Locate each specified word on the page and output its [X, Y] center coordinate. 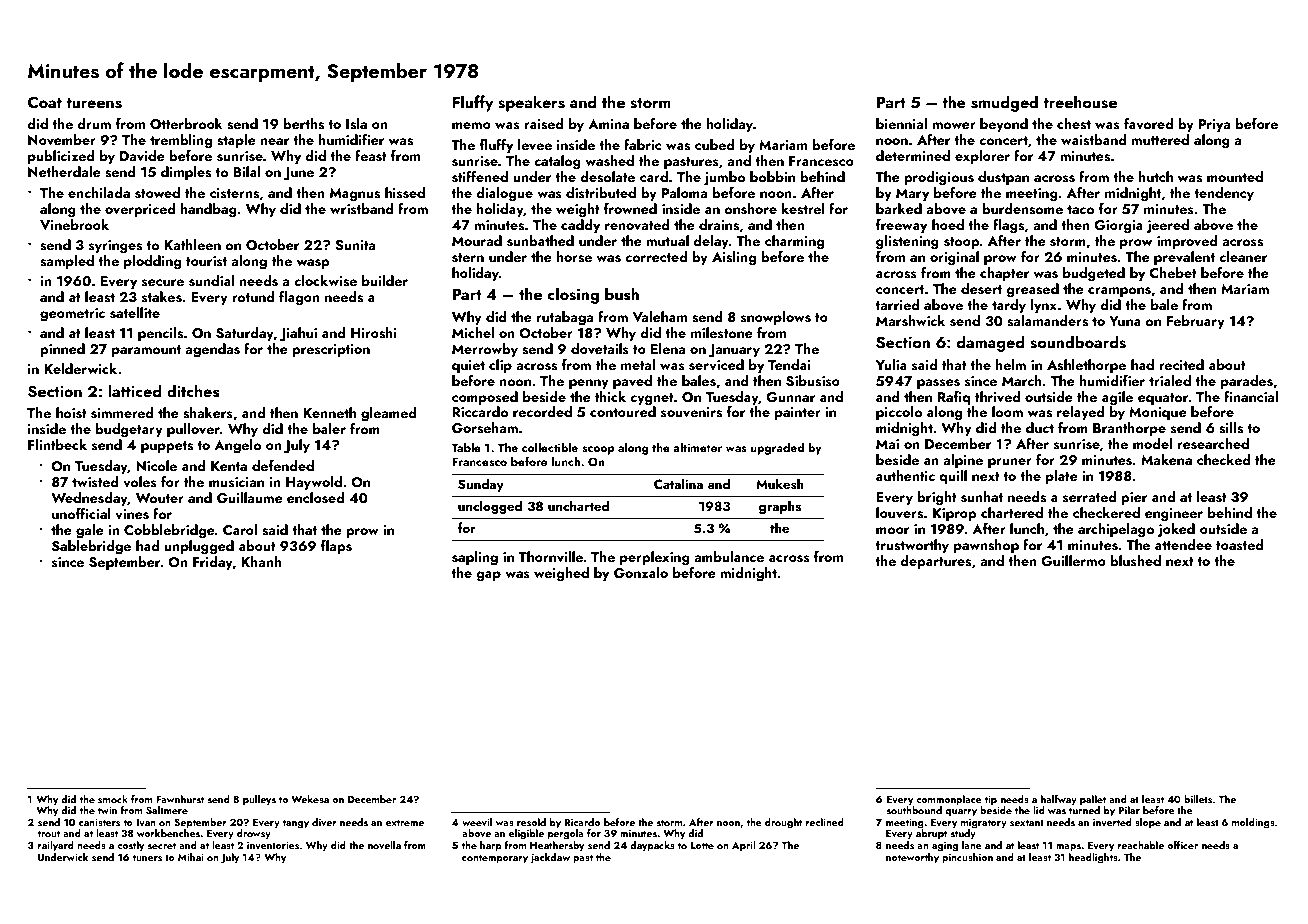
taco [1080, 209]
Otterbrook [186, 124]
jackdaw [550, 858]
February [1196, 322]
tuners [147, 857]
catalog [557, 162]
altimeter [697, 447]
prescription [331, 350]
